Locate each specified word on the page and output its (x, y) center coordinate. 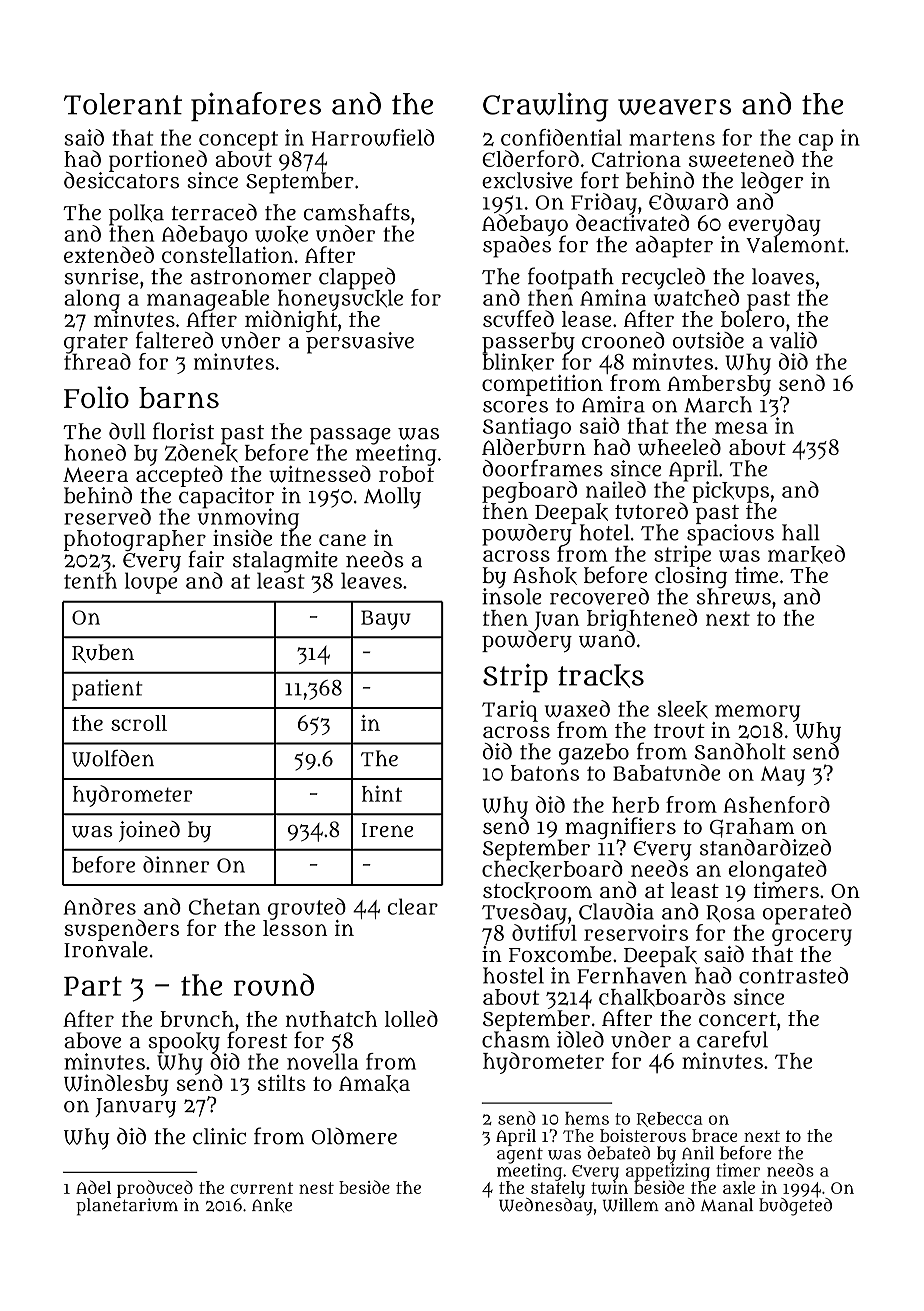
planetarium (127, 1207)
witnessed (320, 474)
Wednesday (546, 1206)
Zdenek (201, 453)
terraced (214, 212)
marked (806, 554)
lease (587, 319)
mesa (741, 428)
